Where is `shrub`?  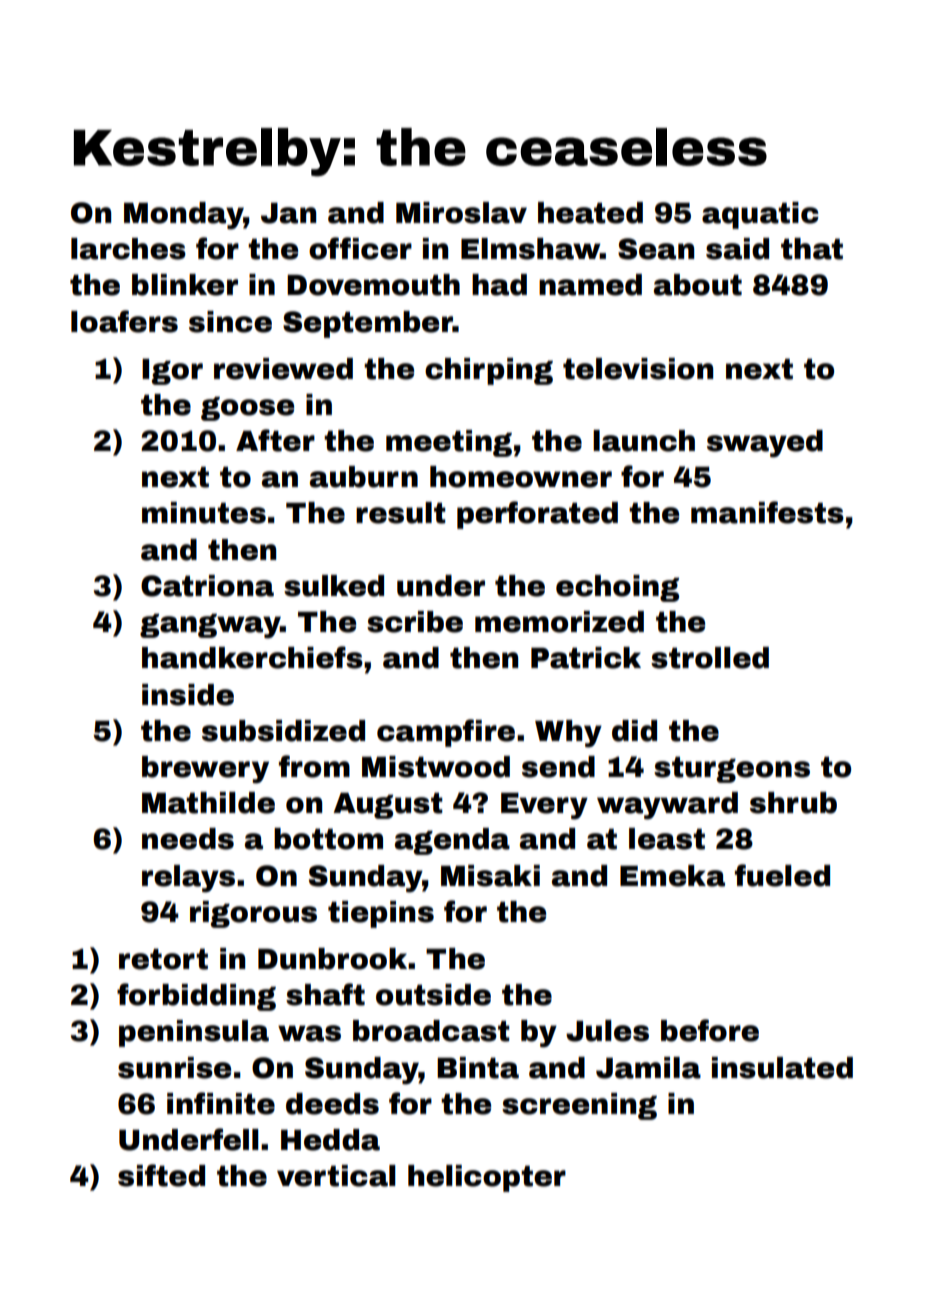
shrub is located at coordinates (793, 803).
